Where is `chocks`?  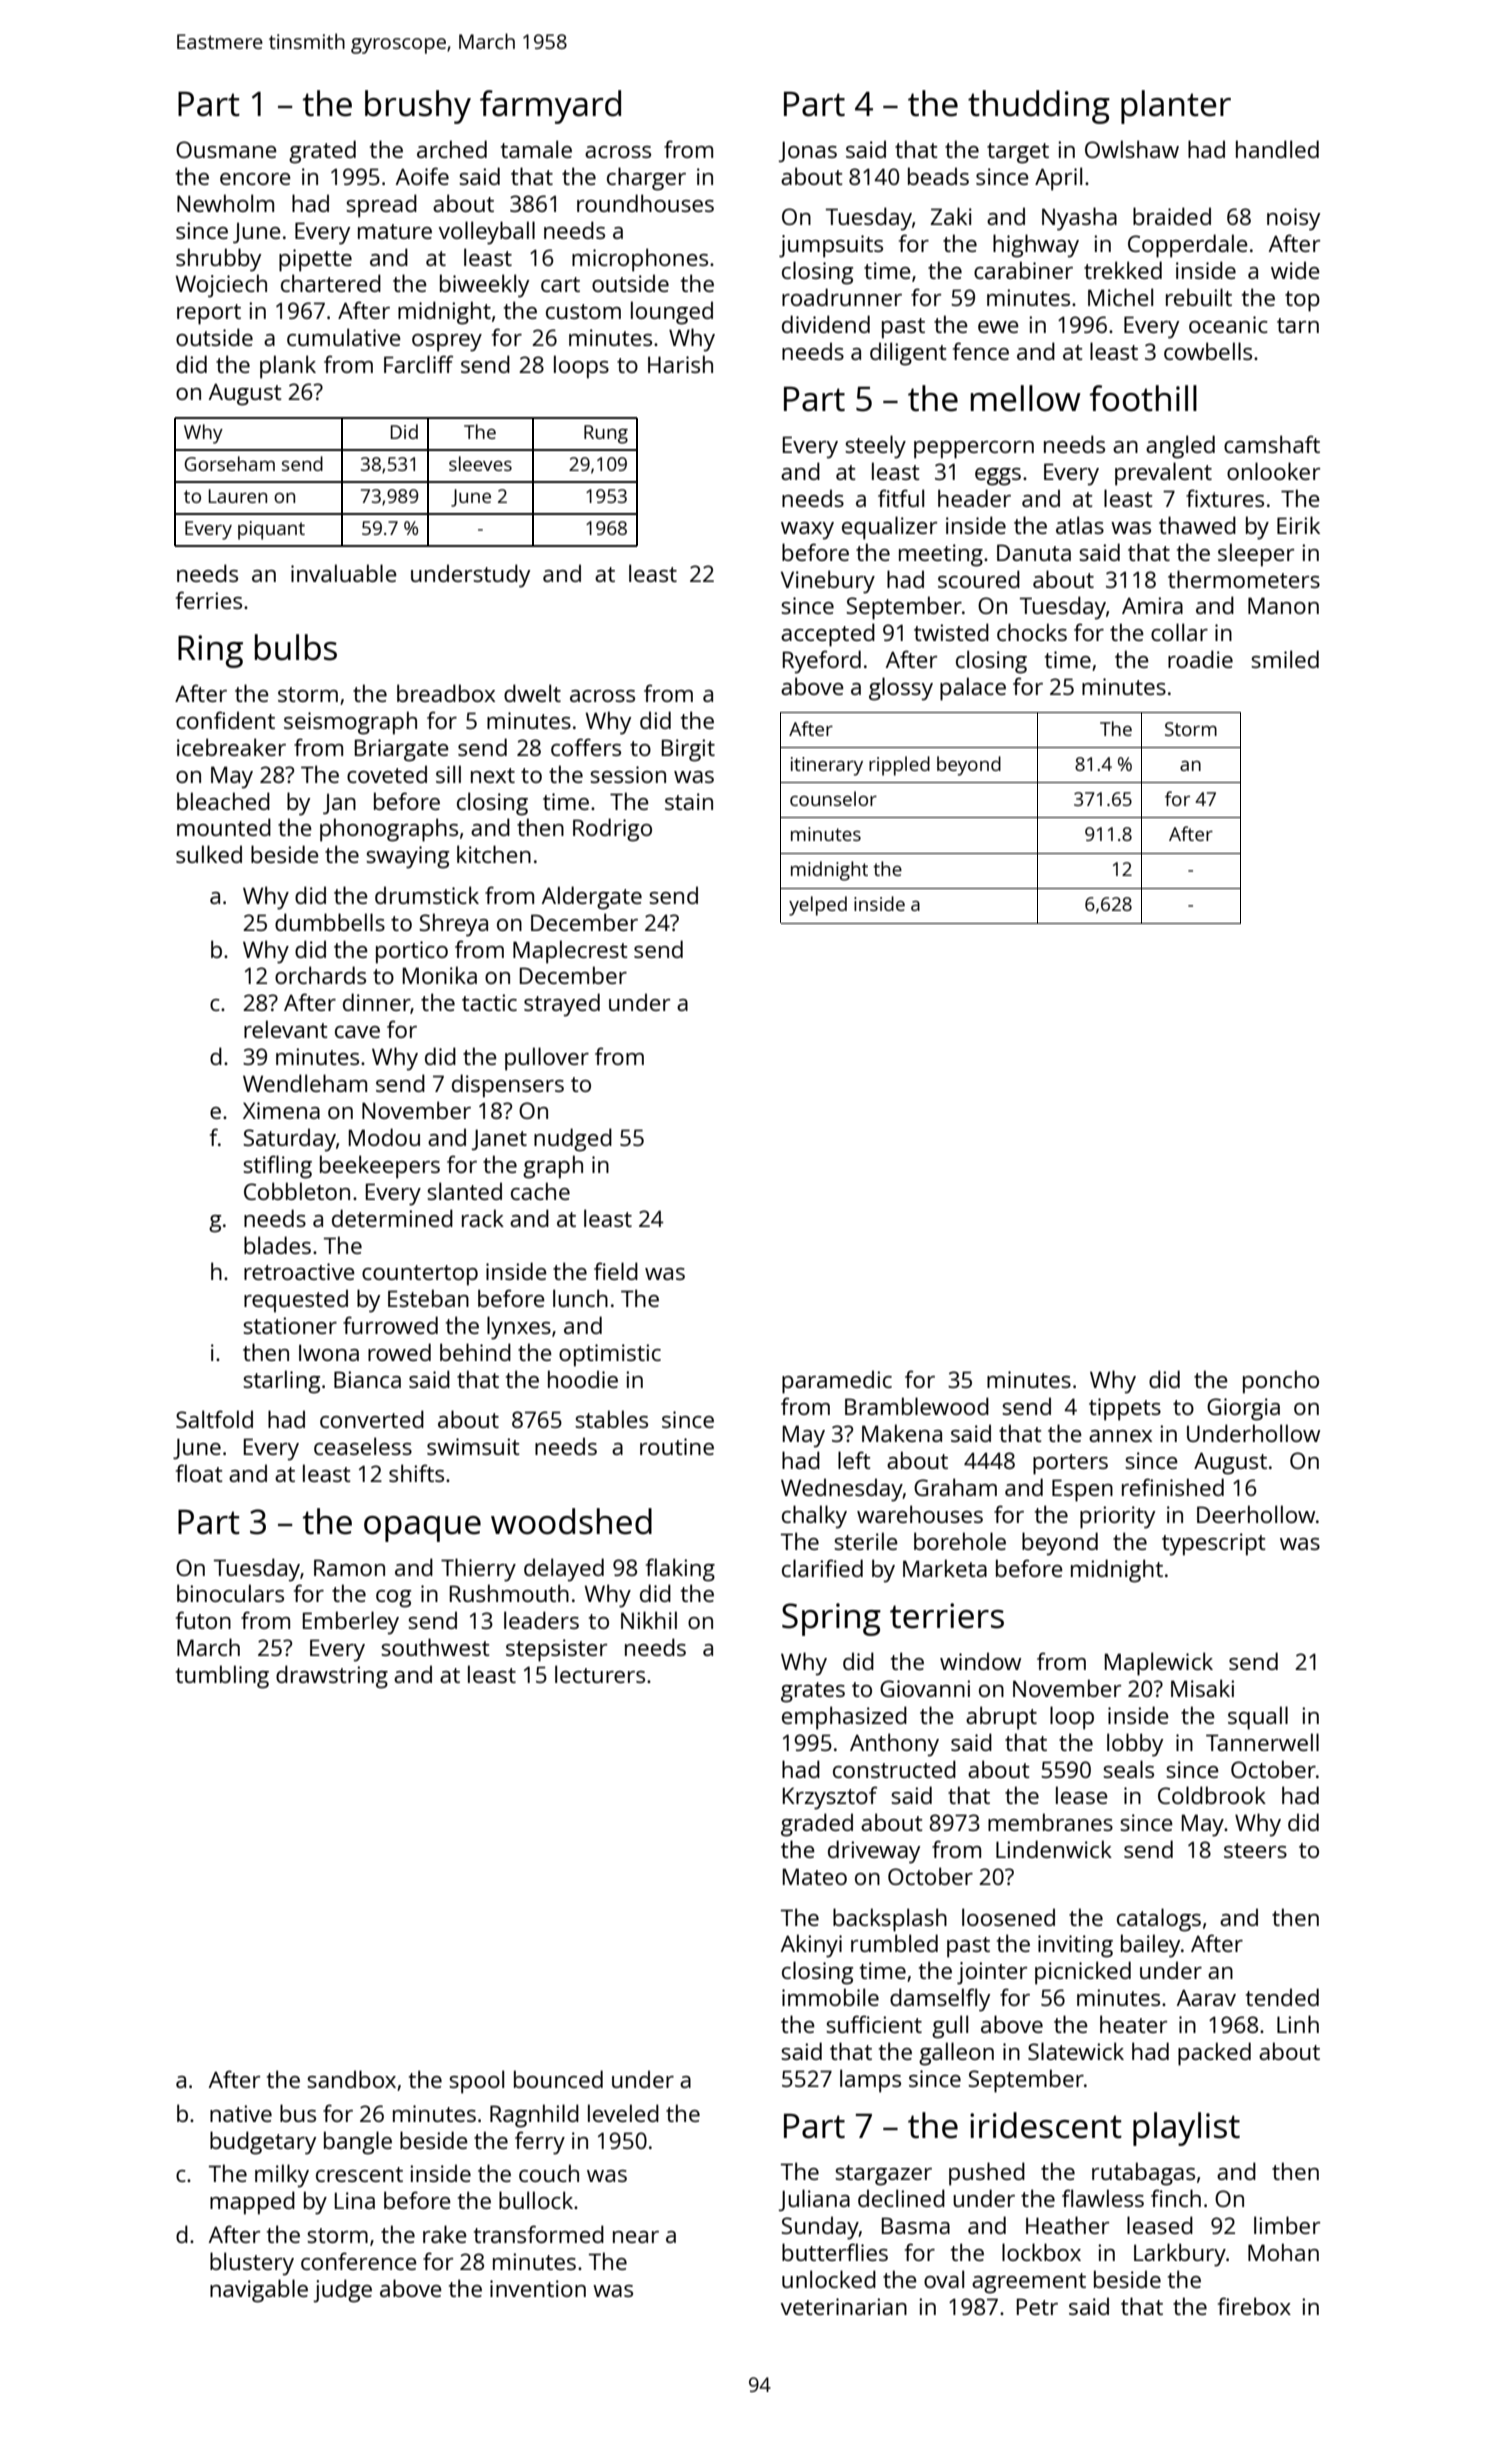 chocks is located at coordinates (1032, 632).
